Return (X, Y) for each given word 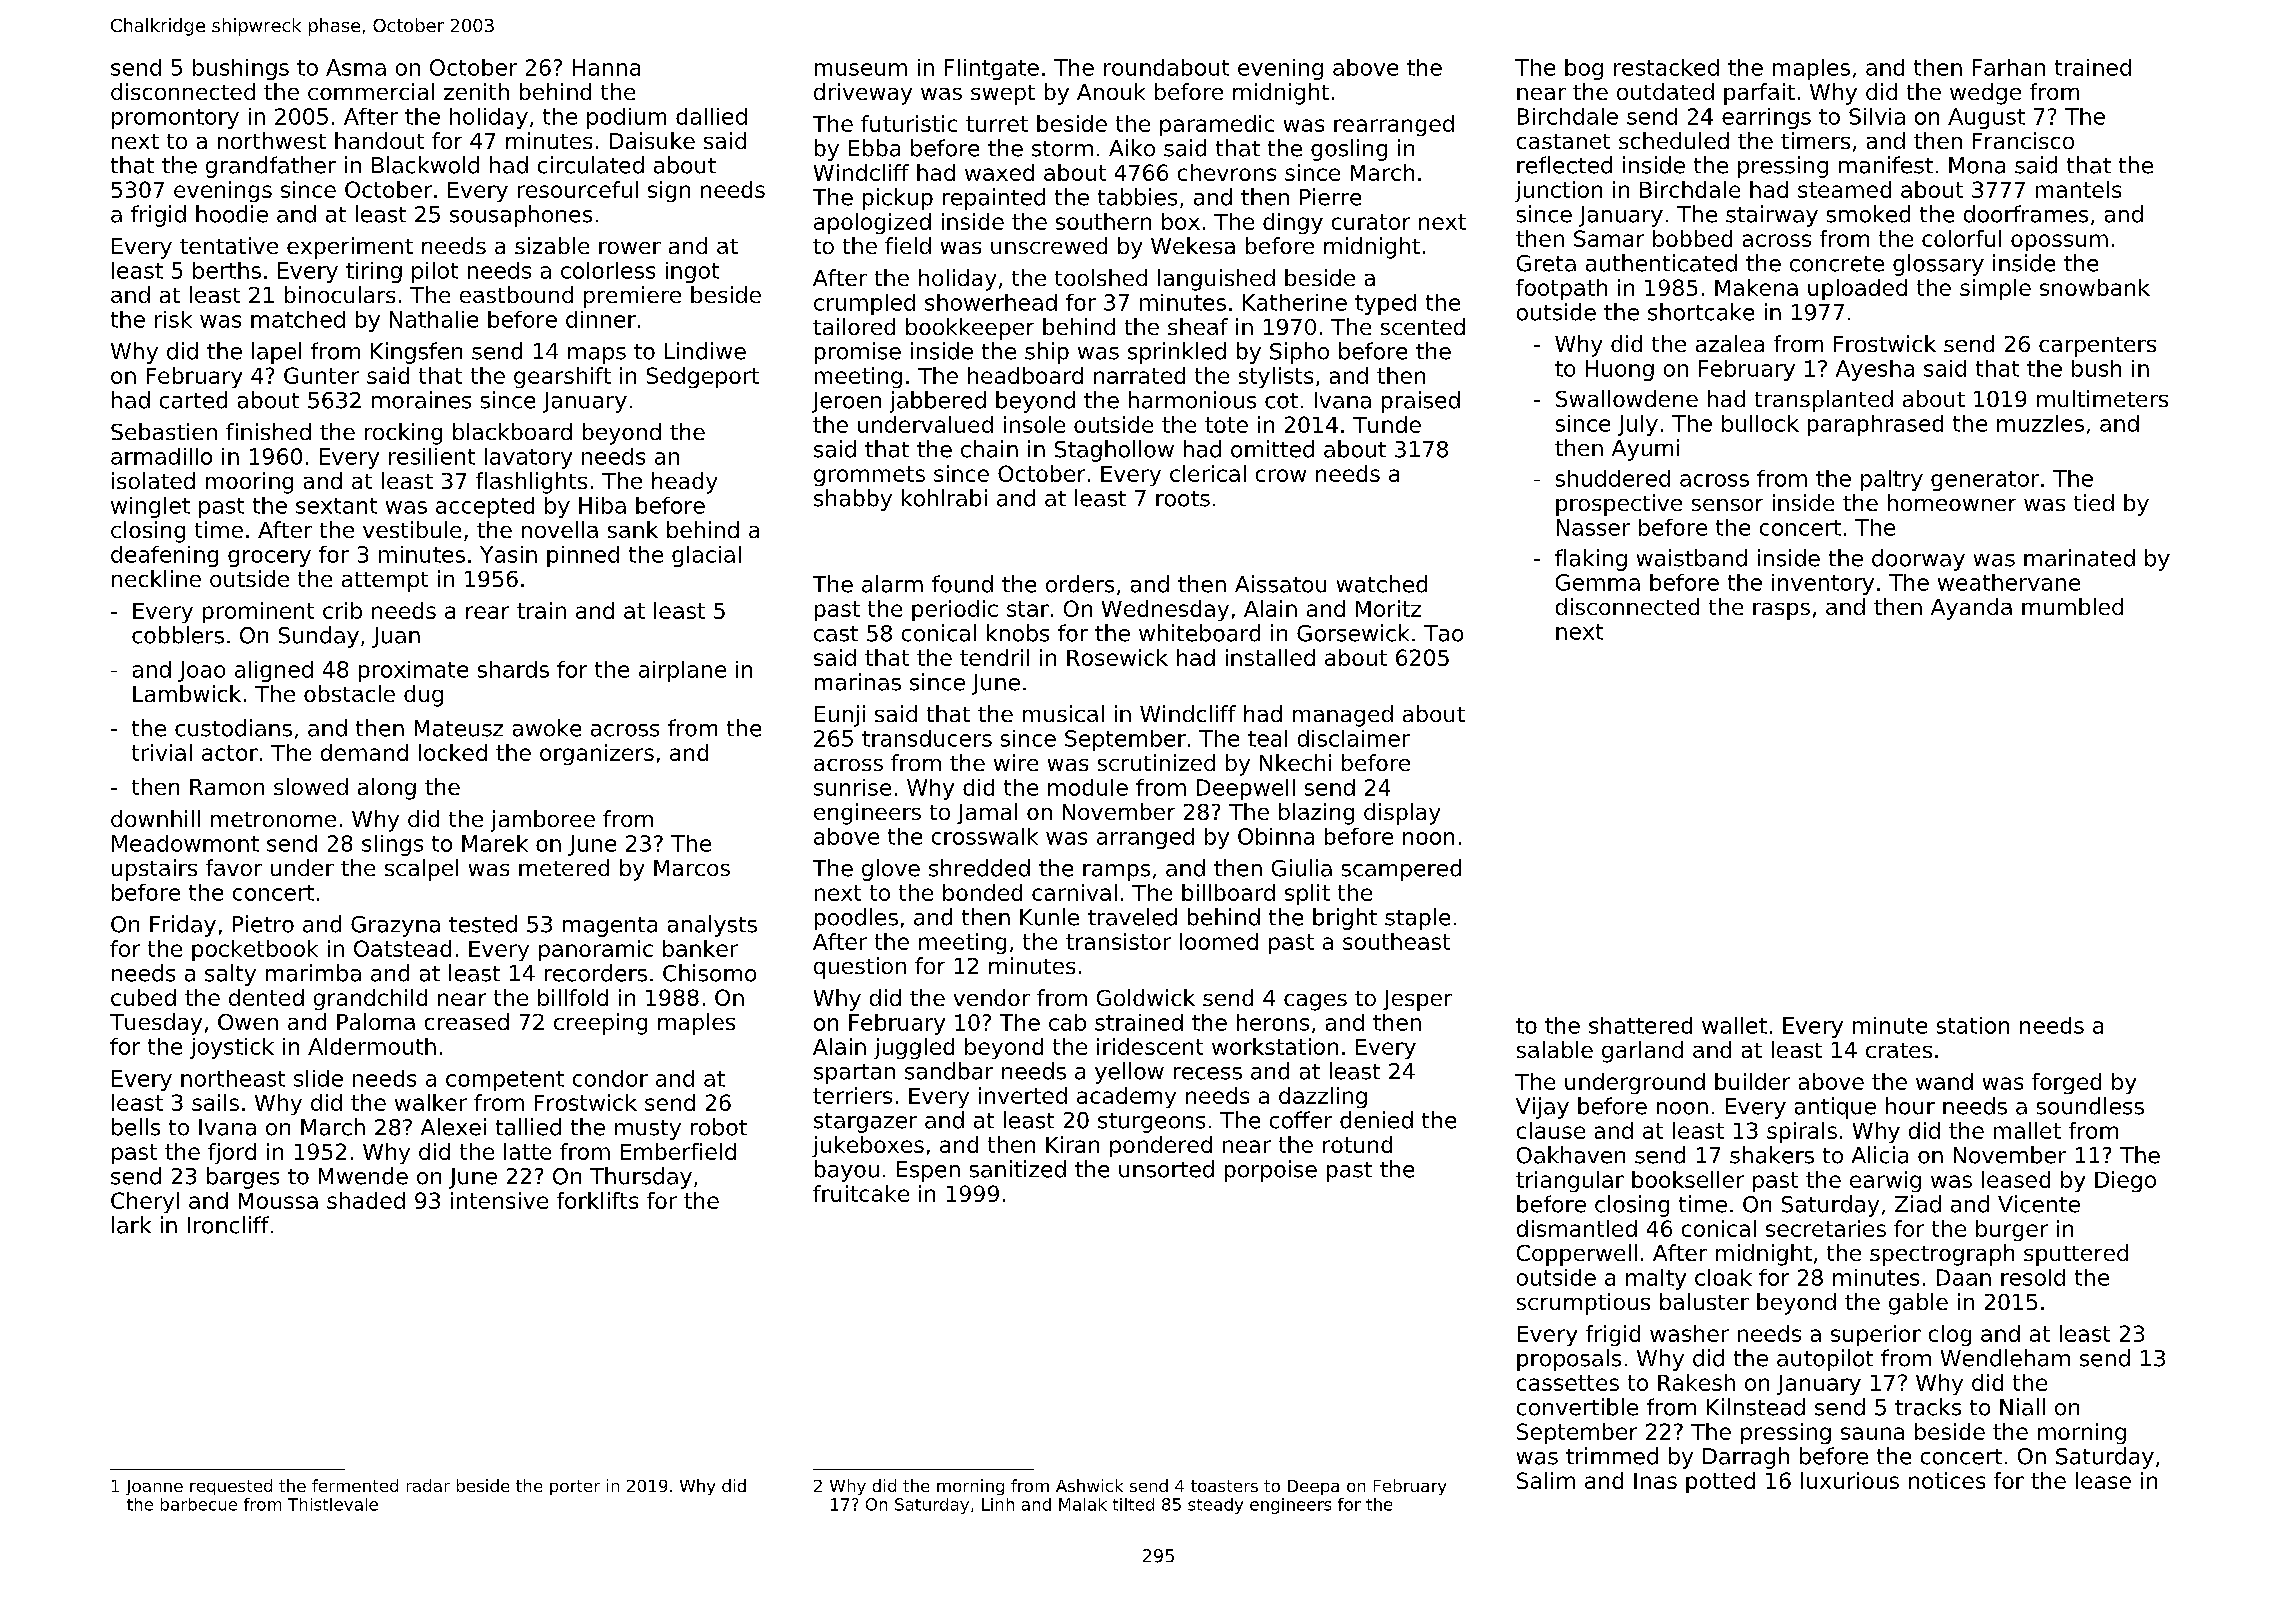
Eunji (840, 716)
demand (364, 752)
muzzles (2040, 423)
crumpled (864, 304)
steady (1215, 1506)
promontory (175, 119)
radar (428, 1485)
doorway (1918, 560)
